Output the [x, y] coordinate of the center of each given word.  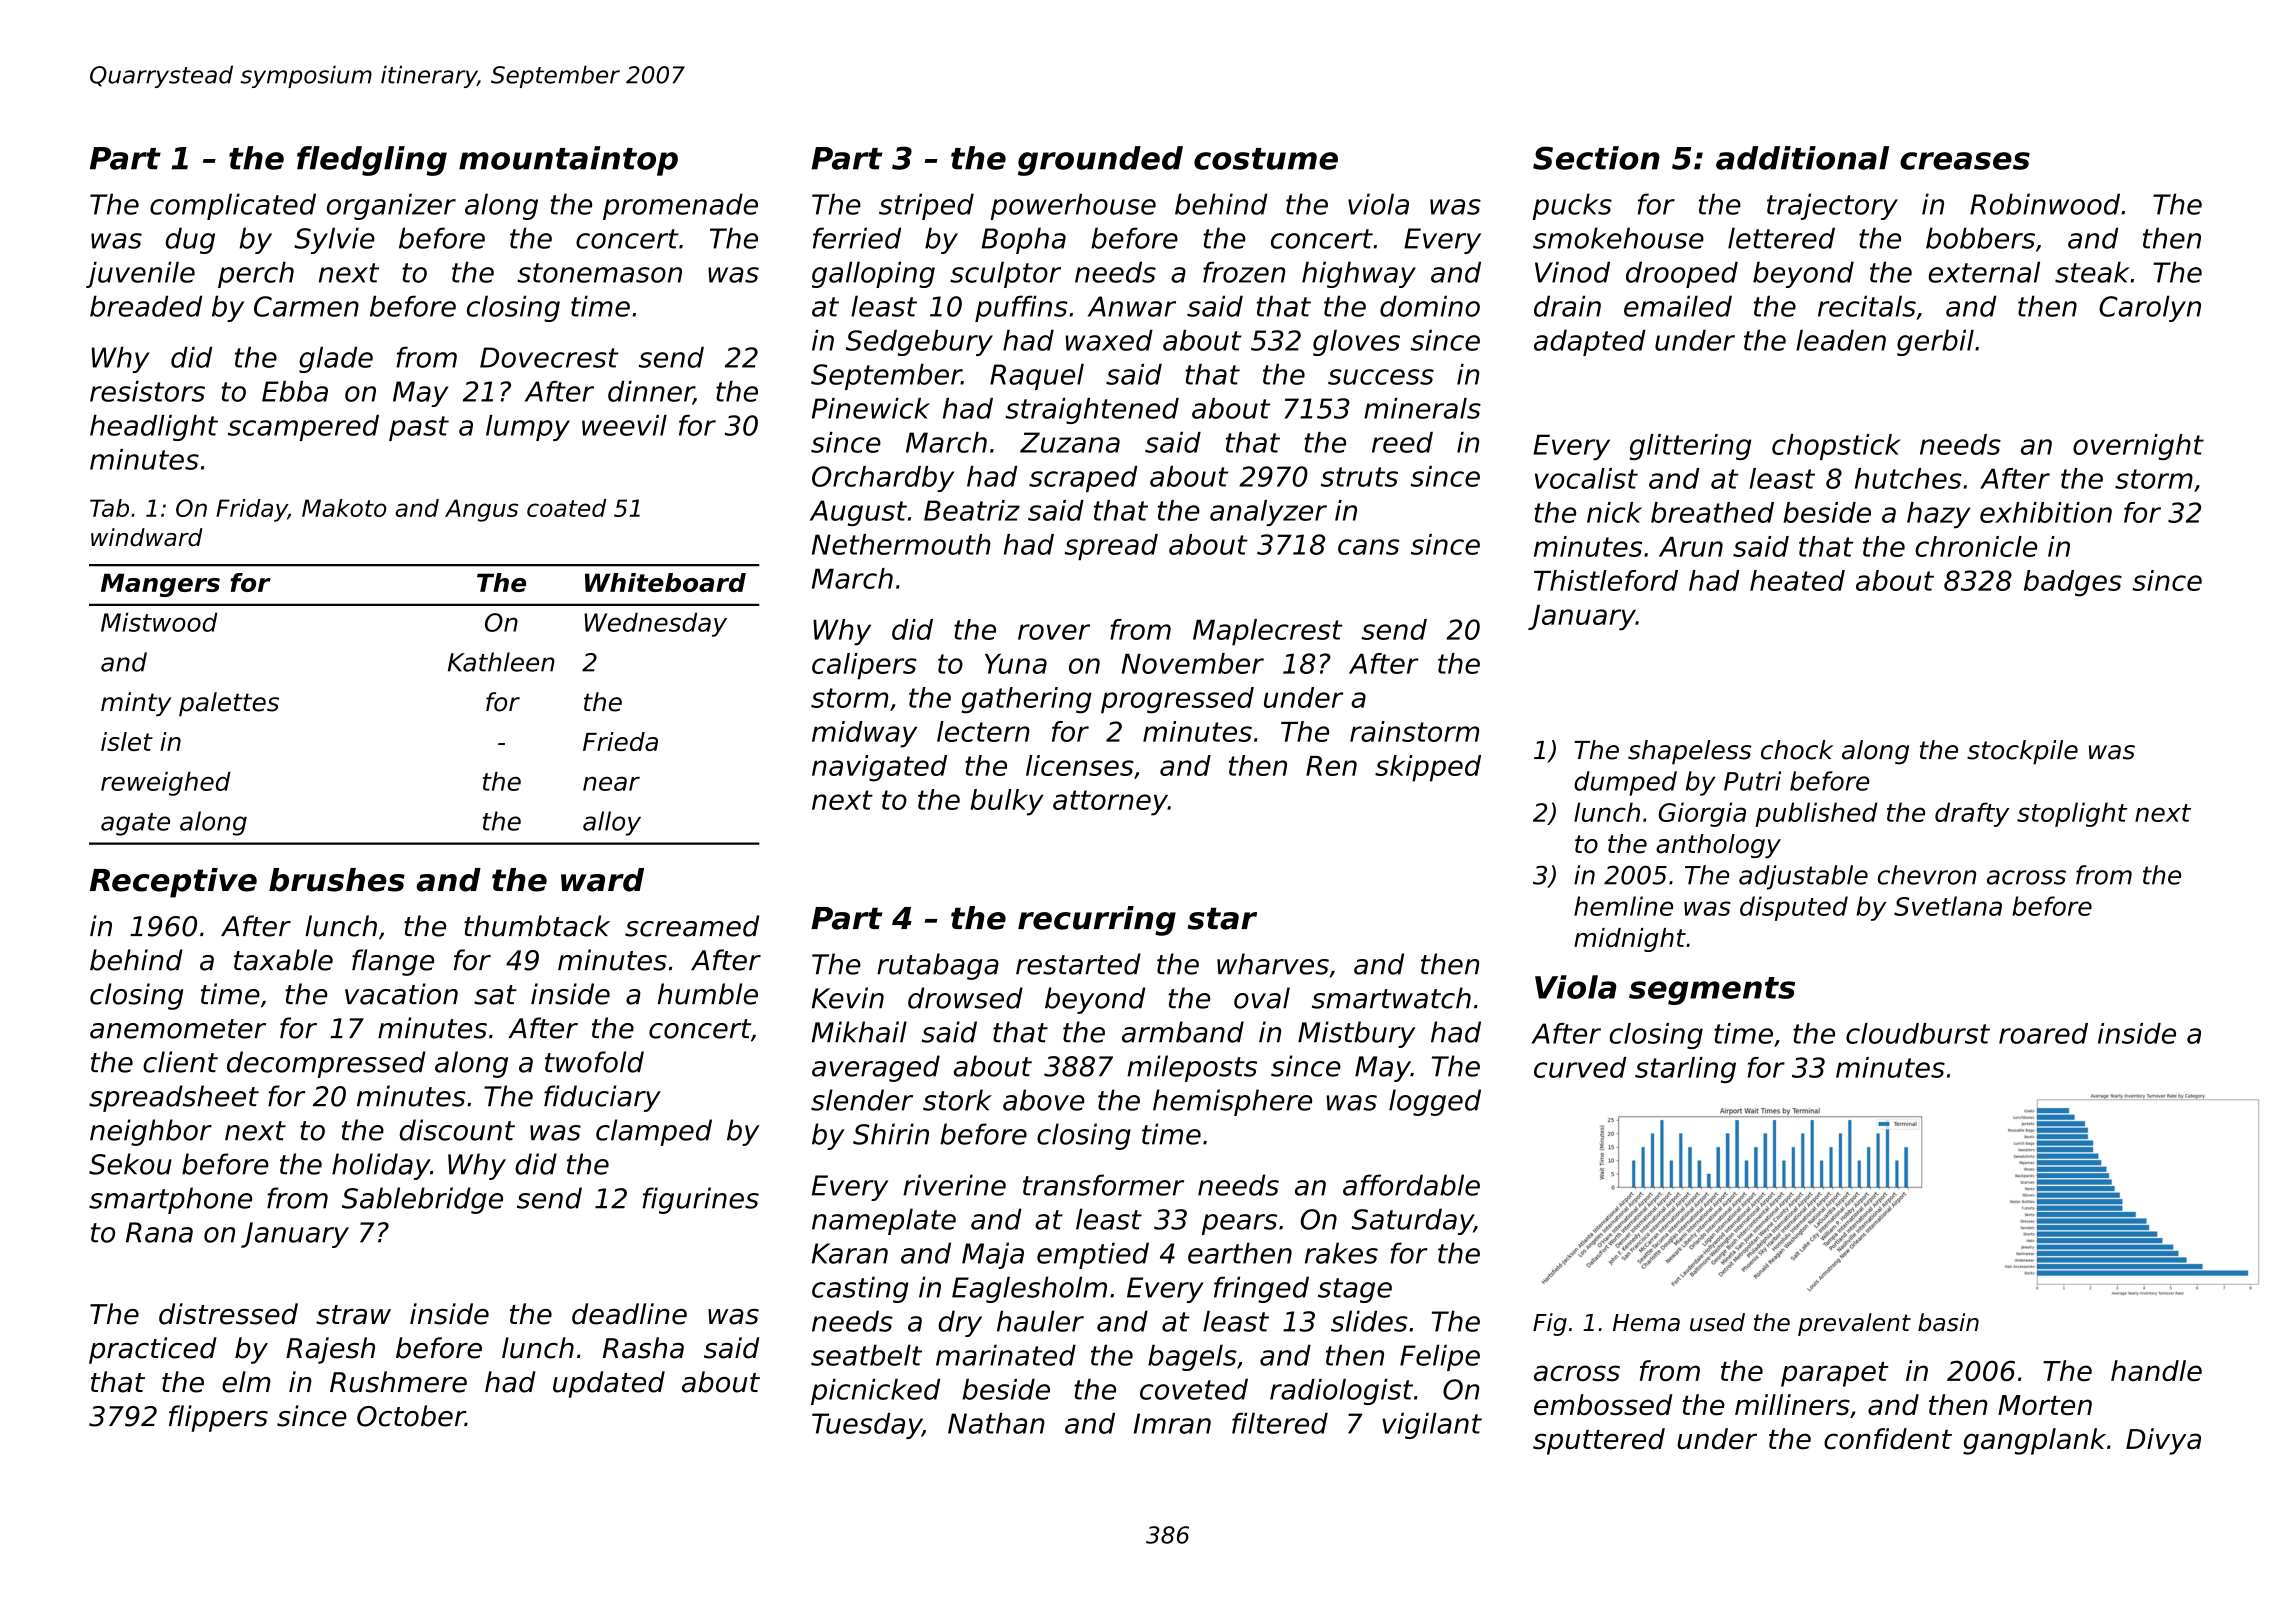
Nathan [996, 1423]
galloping [873, 274]
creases [1965, 161]
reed [1402, 442]
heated [1797, 580]
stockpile [2022, 752]
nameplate [884, 1221]
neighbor [151, 1132]
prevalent [1854, 1324]
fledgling [372, 161]
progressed [1177, 700]
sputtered [1599, 1441]
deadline [629, 1314]
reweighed [166, 784]
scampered [303, 428]
